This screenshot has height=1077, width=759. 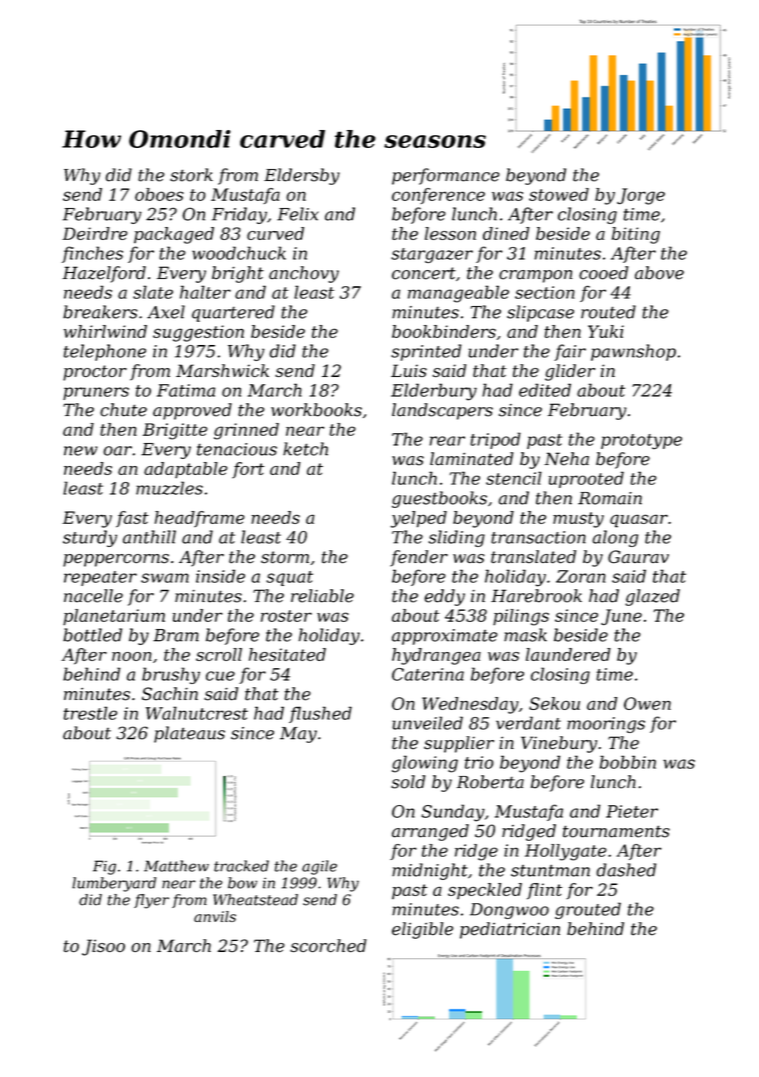 I want to click on glazed, so click(x=652, y=597).
